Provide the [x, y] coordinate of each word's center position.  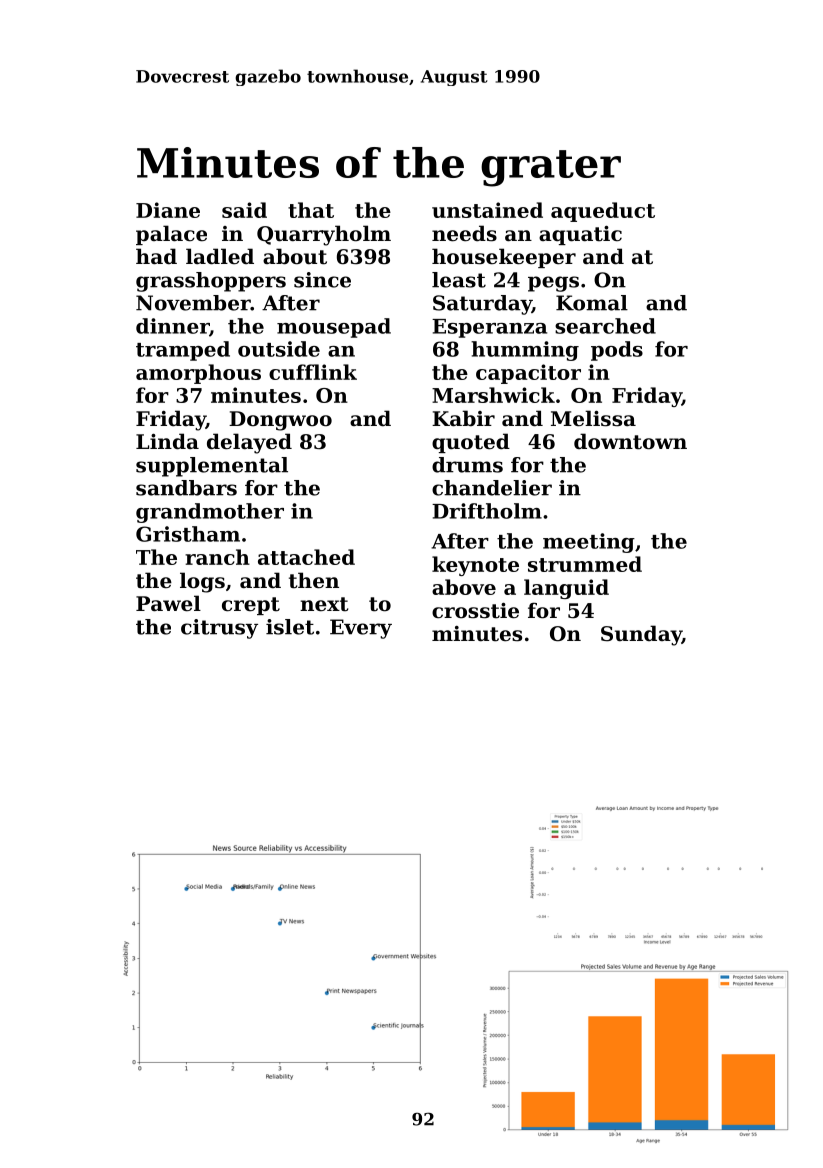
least [459, 280]
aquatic [580, 235]
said [244, 210]
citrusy [219, 629]
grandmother [210, 513]
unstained [487, 210]
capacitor [528, 374]
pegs [553, 284]
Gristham [188, 534]
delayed [249, 443]
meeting [589, 543]
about [295, 256]
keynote [475, 566]
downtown [630, 441]
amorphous [198, 374]
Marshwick [493, 395]
